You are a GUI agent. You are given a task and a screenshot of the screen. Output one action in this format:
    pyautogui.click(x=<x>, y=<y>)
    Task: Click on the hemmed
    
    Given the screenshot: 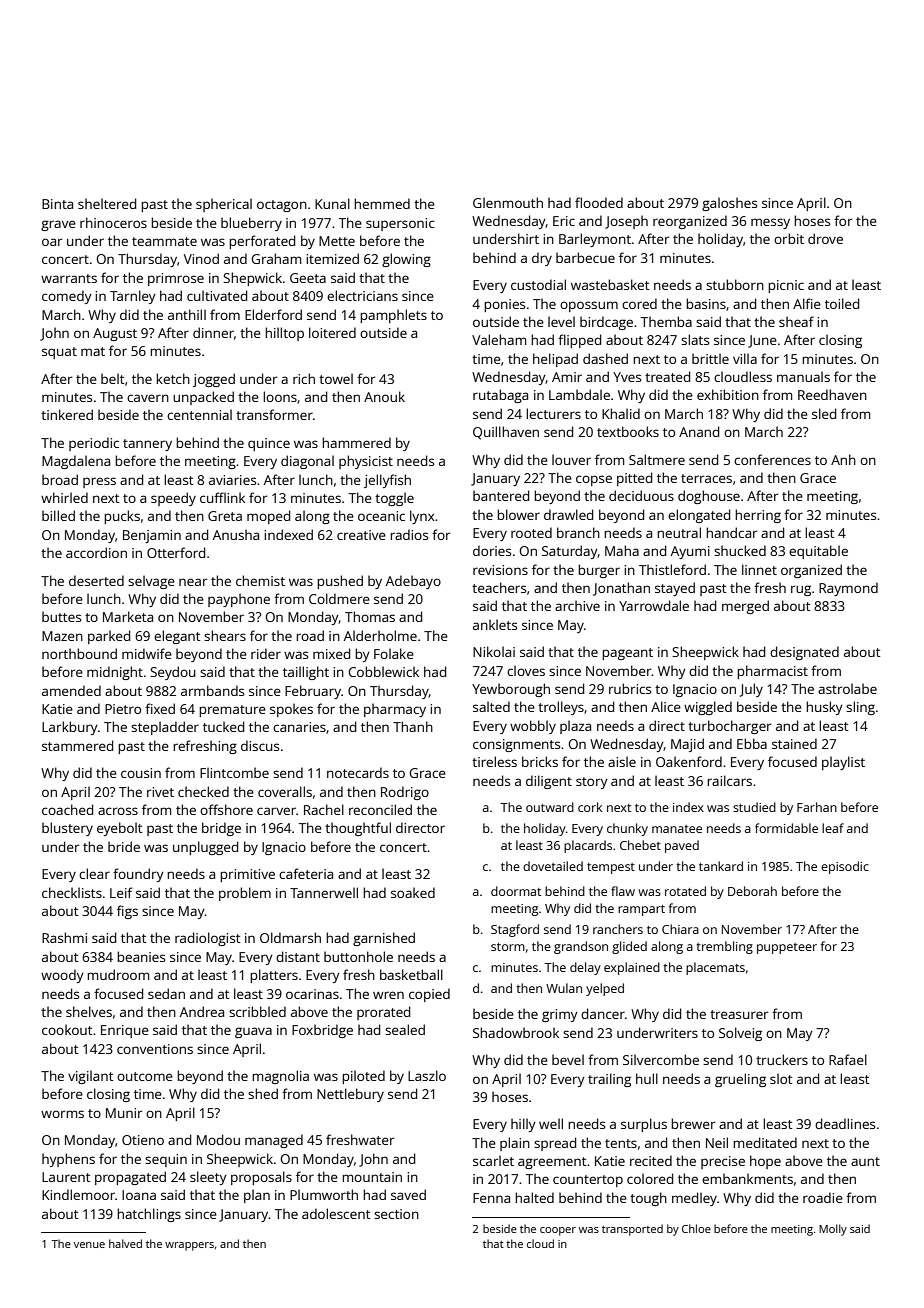 What is the action you would take?
    pyautogui.click(x=382, y=203)
